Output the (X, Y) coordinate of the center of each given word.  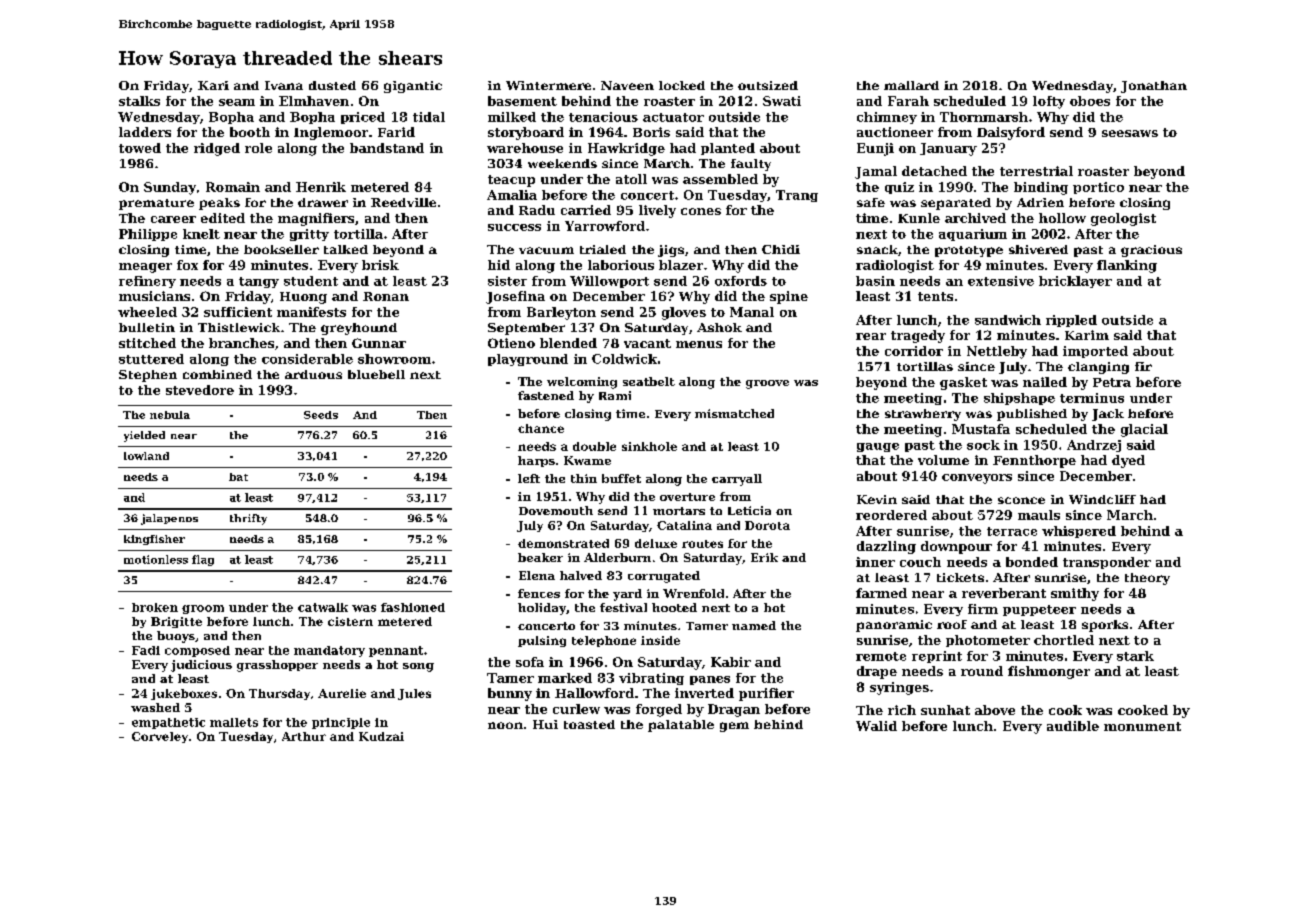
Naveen (627, 85)
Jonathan (1154, 87)
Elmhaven (314, 101)
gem (734, 727)
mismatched (734, 413)
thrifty (248, 519)
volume (943, 460)
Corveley (160, 737)
